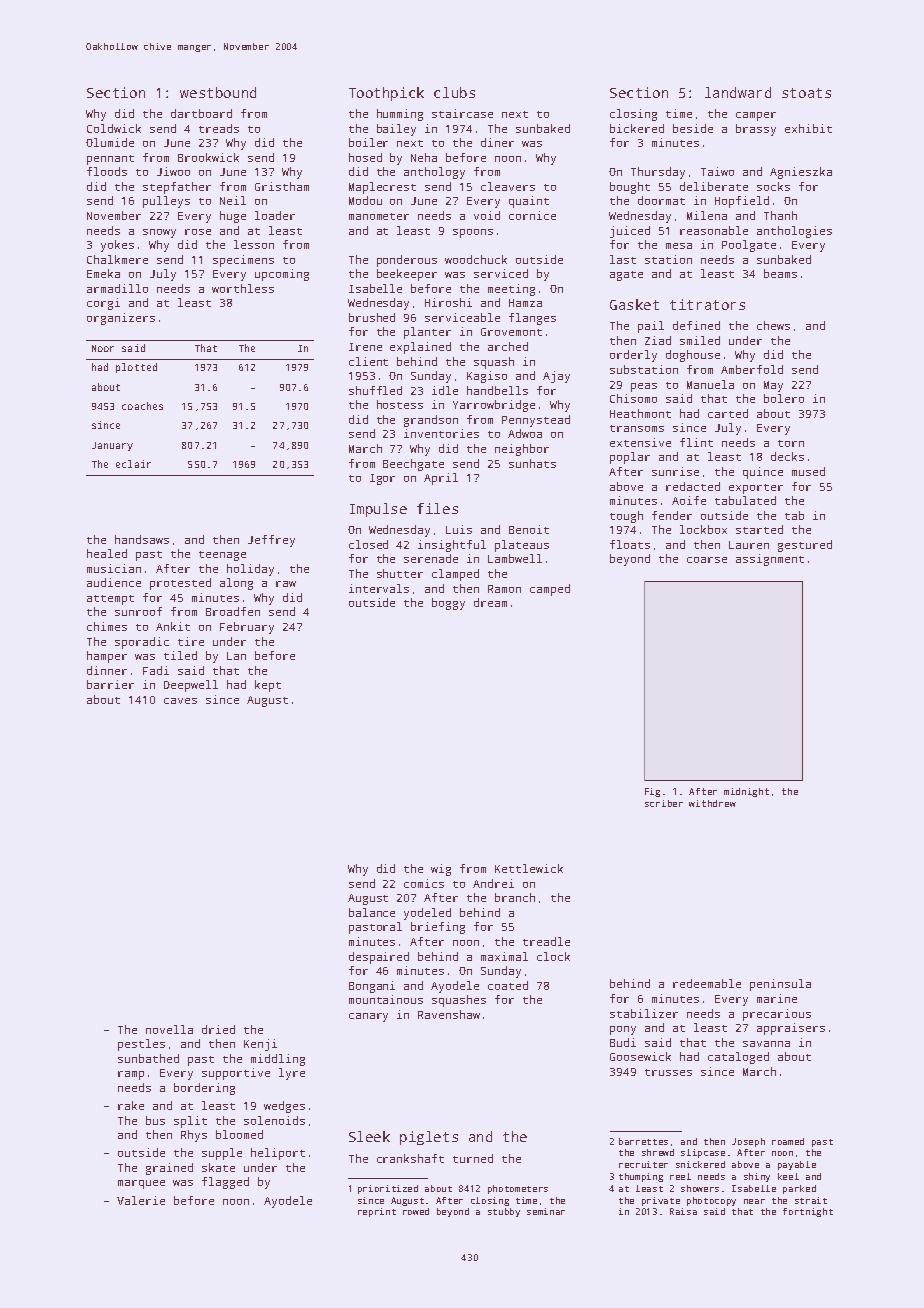  Describe the element at coordinates (707, 560) in the page. I see `coarse` at that location.
